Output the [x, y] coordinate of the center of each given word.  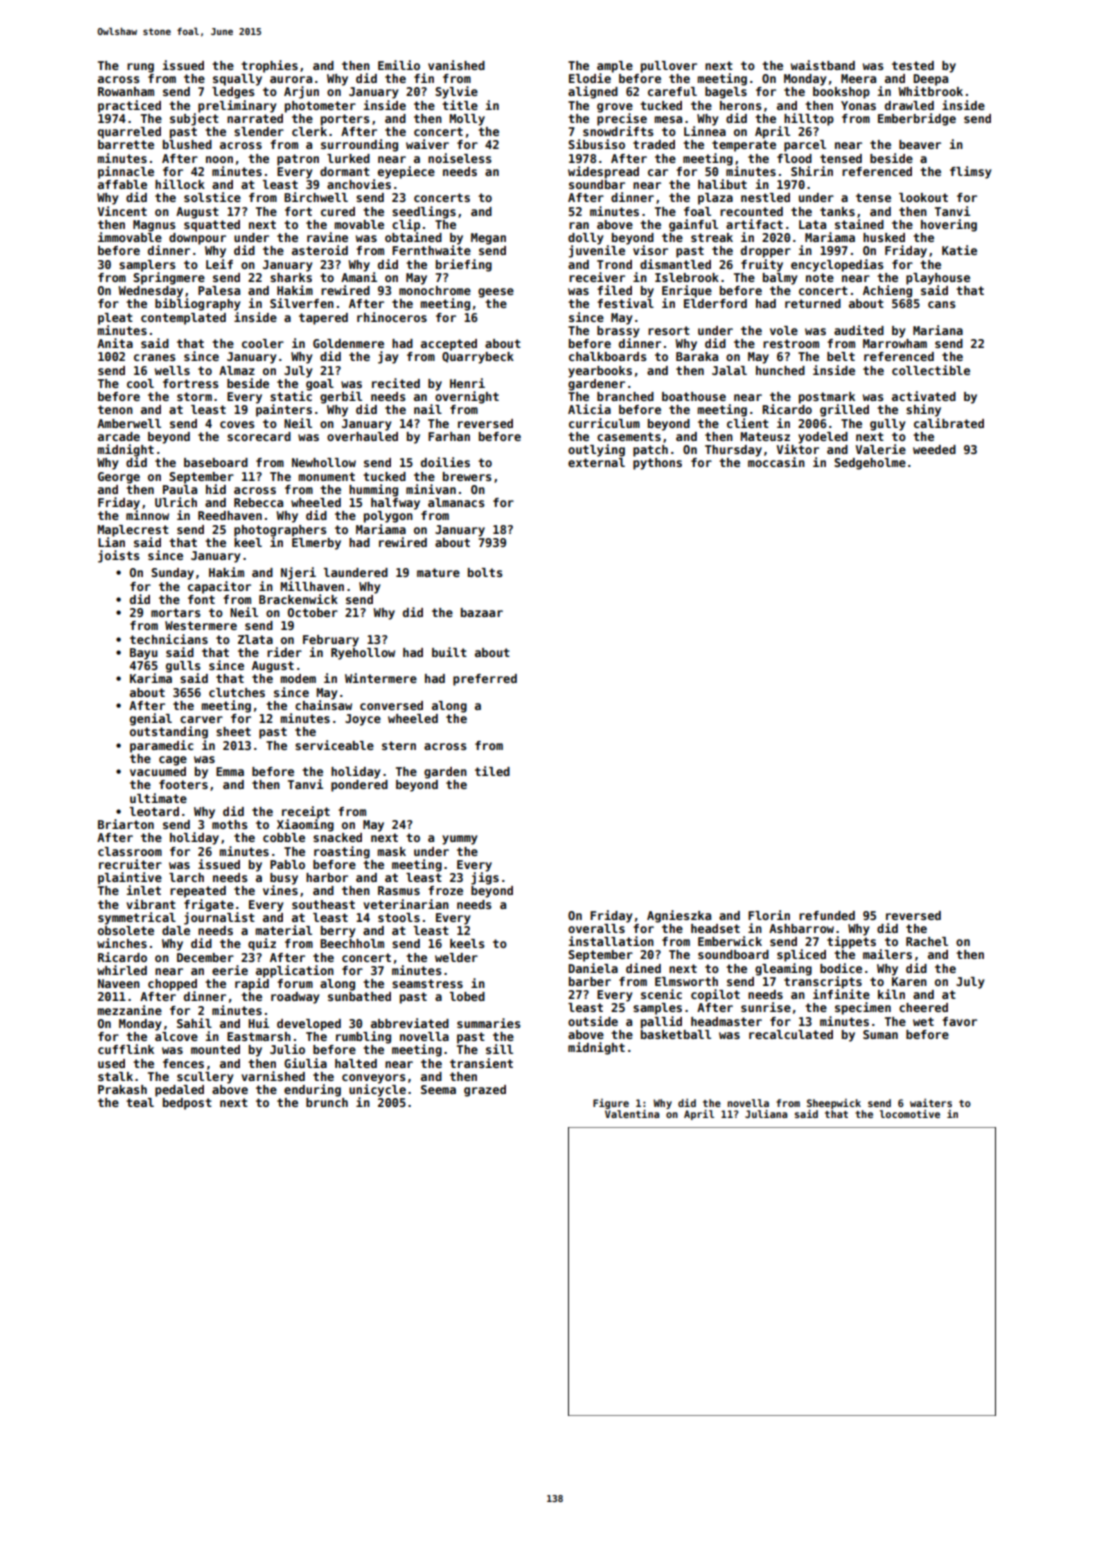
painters [284, 410]
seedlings [424, 212]
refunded [827, 915]
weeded [934, 449]
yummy [460, 840]
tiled [492, 771]
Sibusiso [596, 144]
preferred [485, 680]
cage [173, 761]
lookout [923, 197]
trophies [269, 66]
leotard [154, 811]
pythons [657, 464]
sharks [291, 277]
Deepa [930, 80]
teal [140, 1102]
